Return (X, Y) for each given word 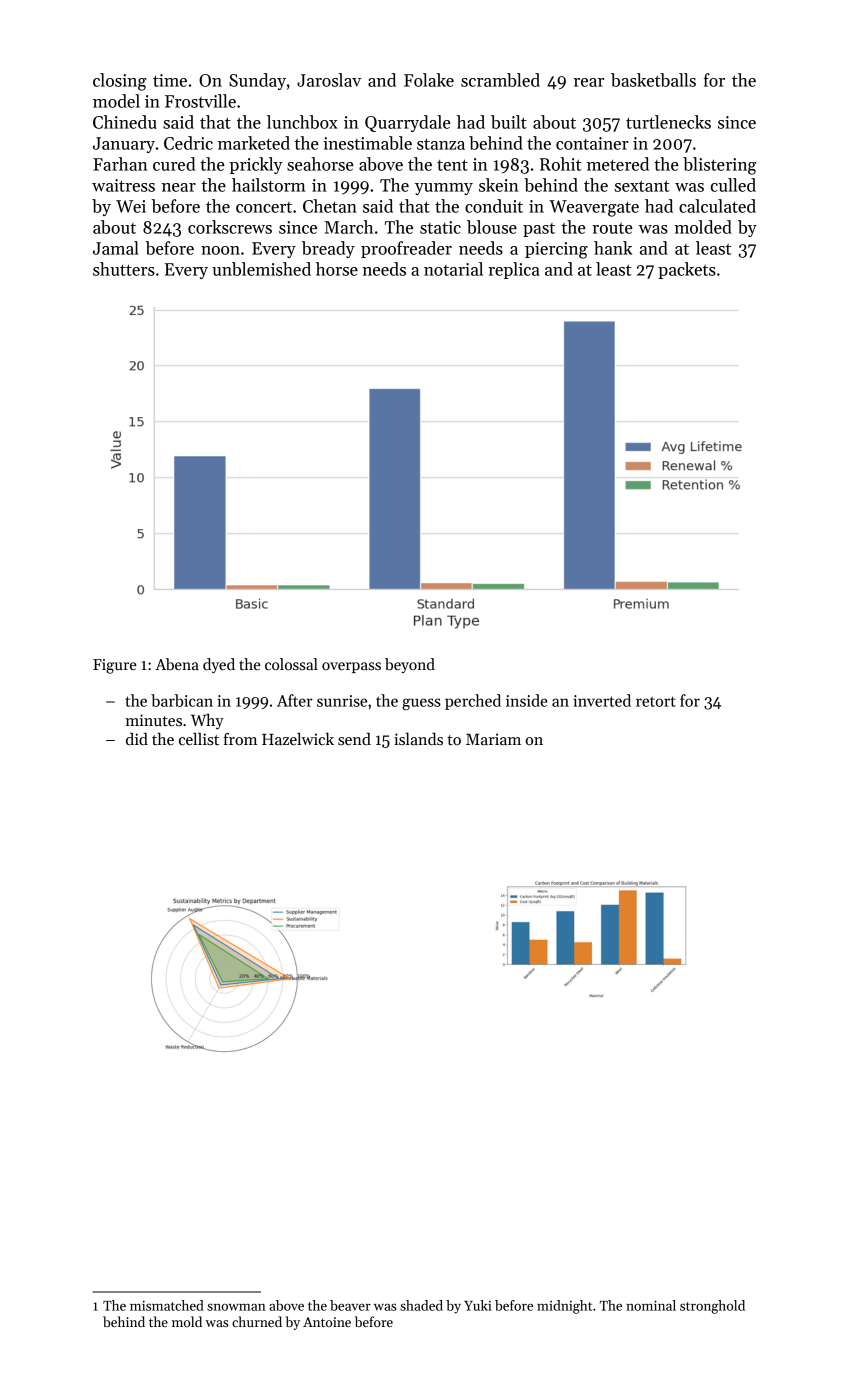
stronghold (712, 1307)
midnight (564, 1307)
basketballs (653, 80)
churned (257, 1321)
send (354, 739)
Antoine (327, 1322)
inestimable (367, 143)
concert (264, 207)
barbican (182, 700)
